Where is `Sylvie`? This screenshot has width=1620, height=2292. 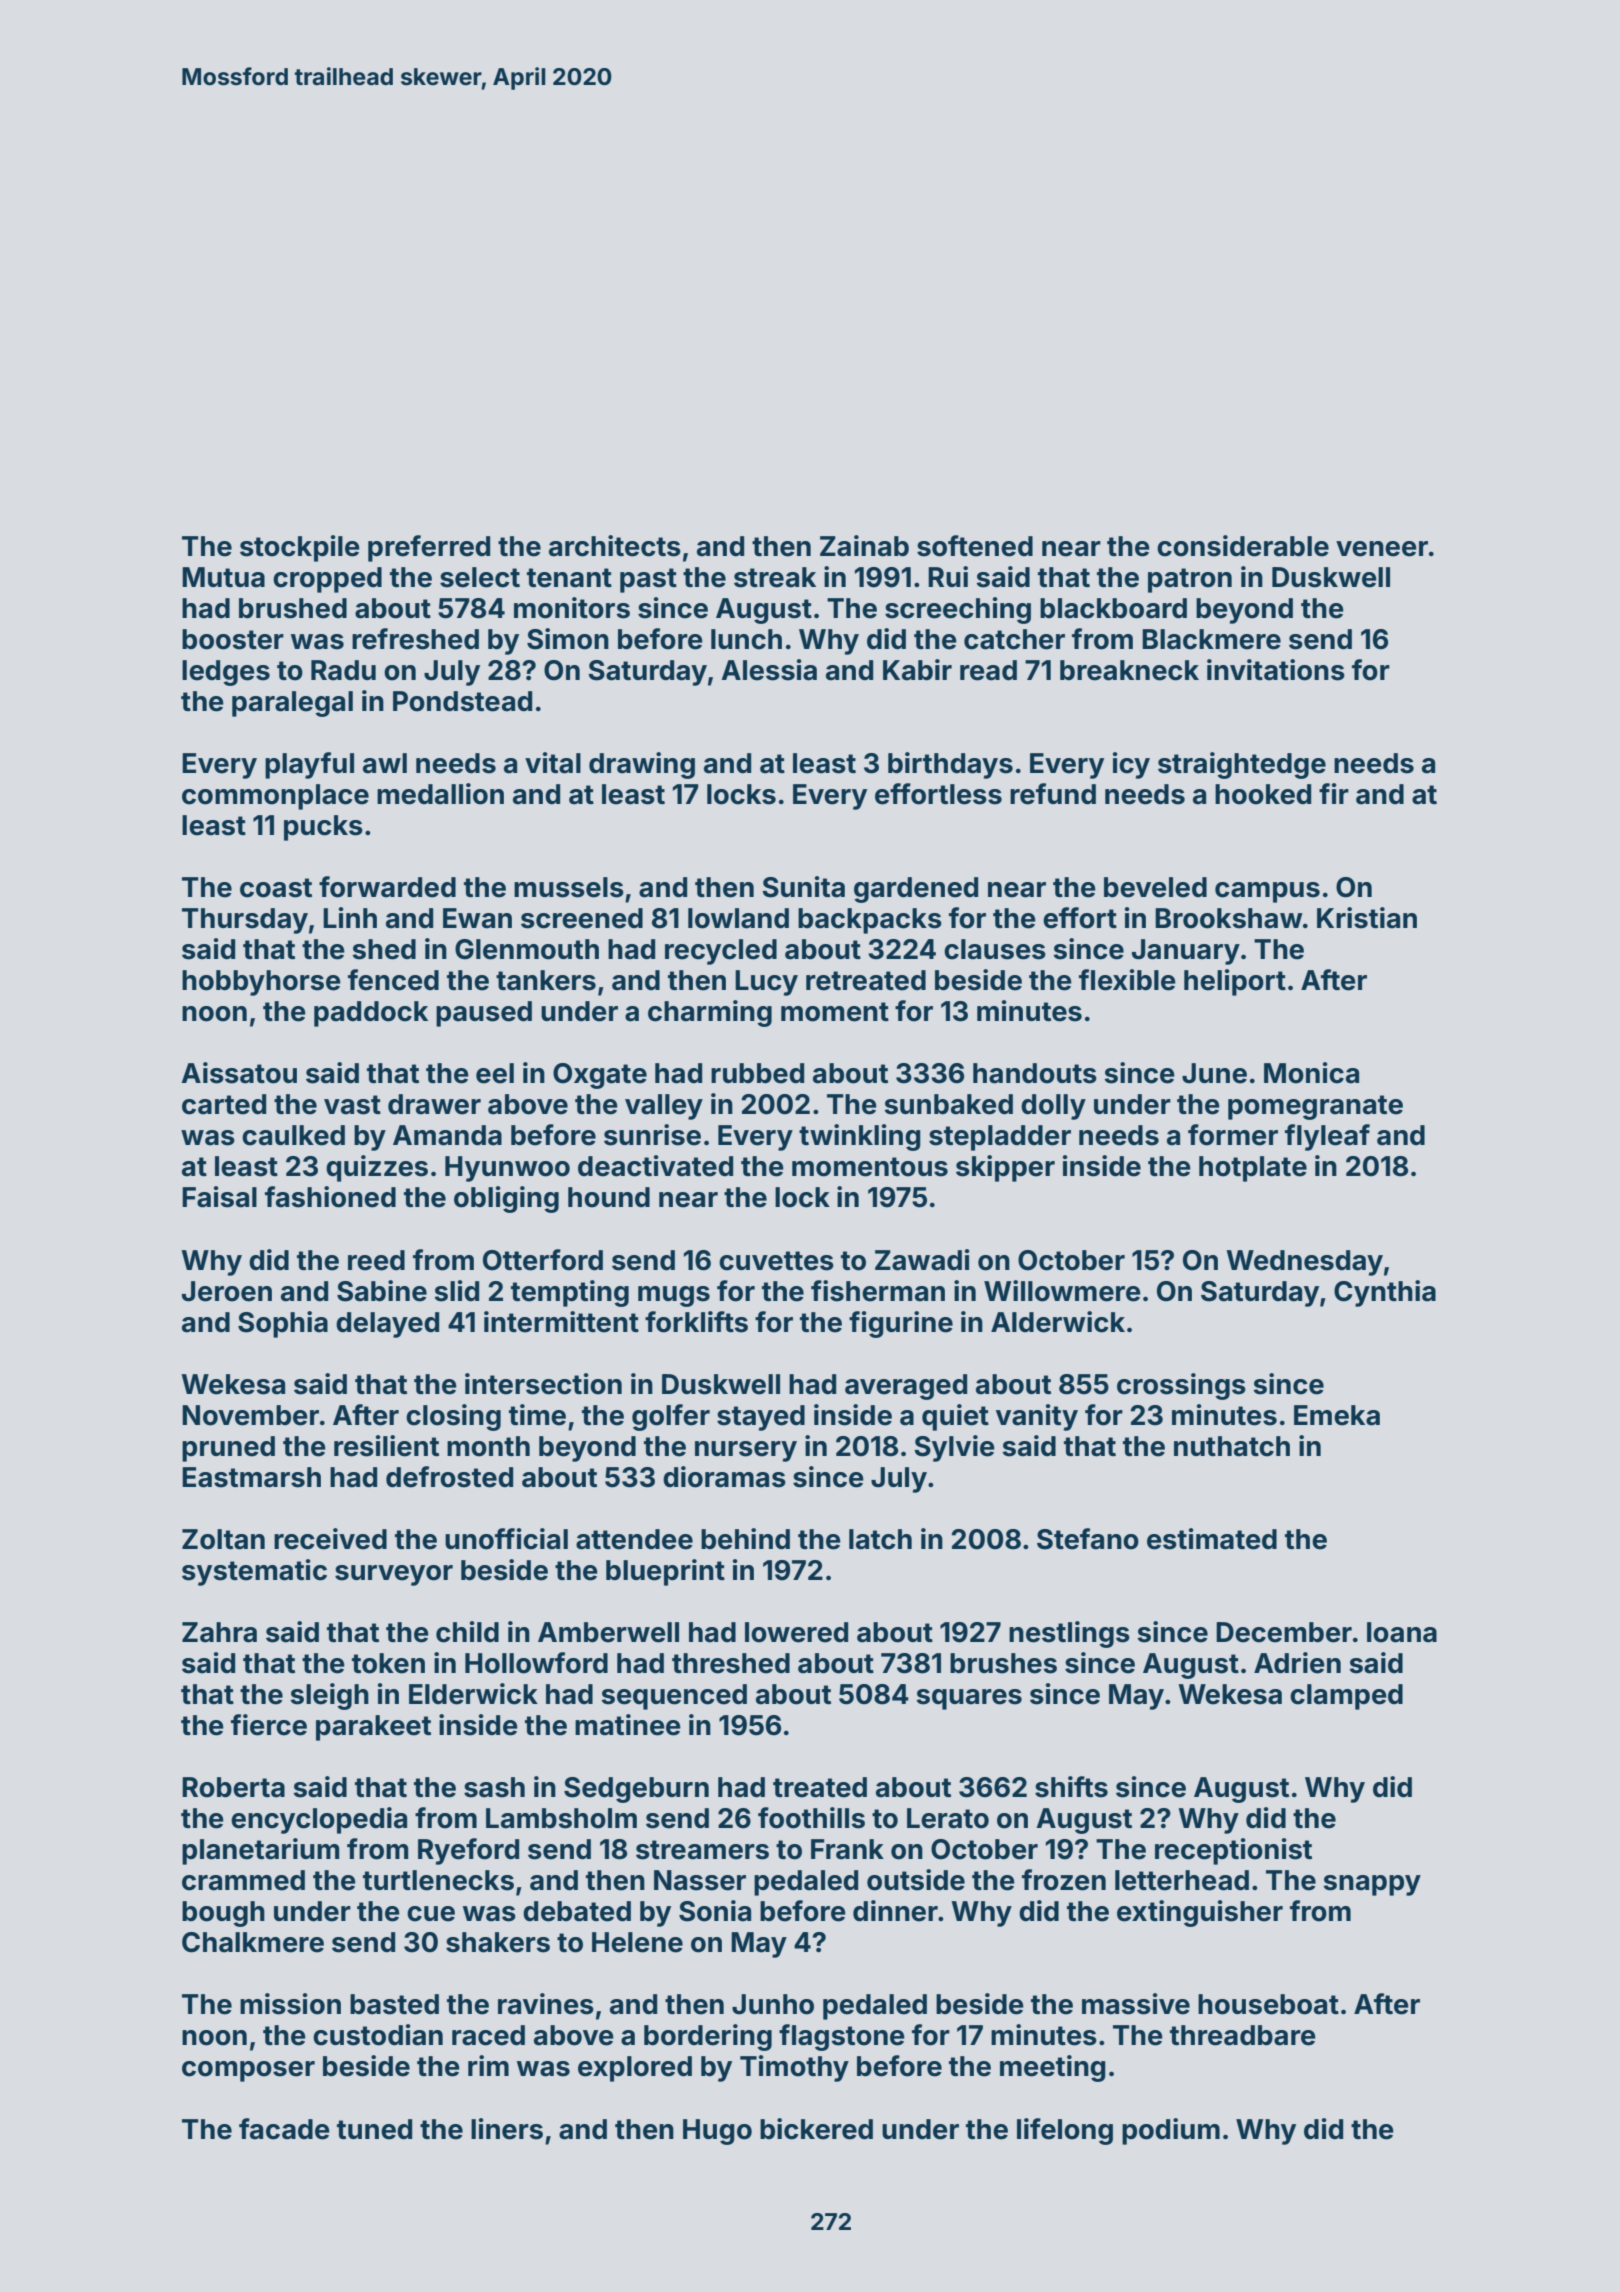 Sylvie is located at coordinates (954, 1448).
